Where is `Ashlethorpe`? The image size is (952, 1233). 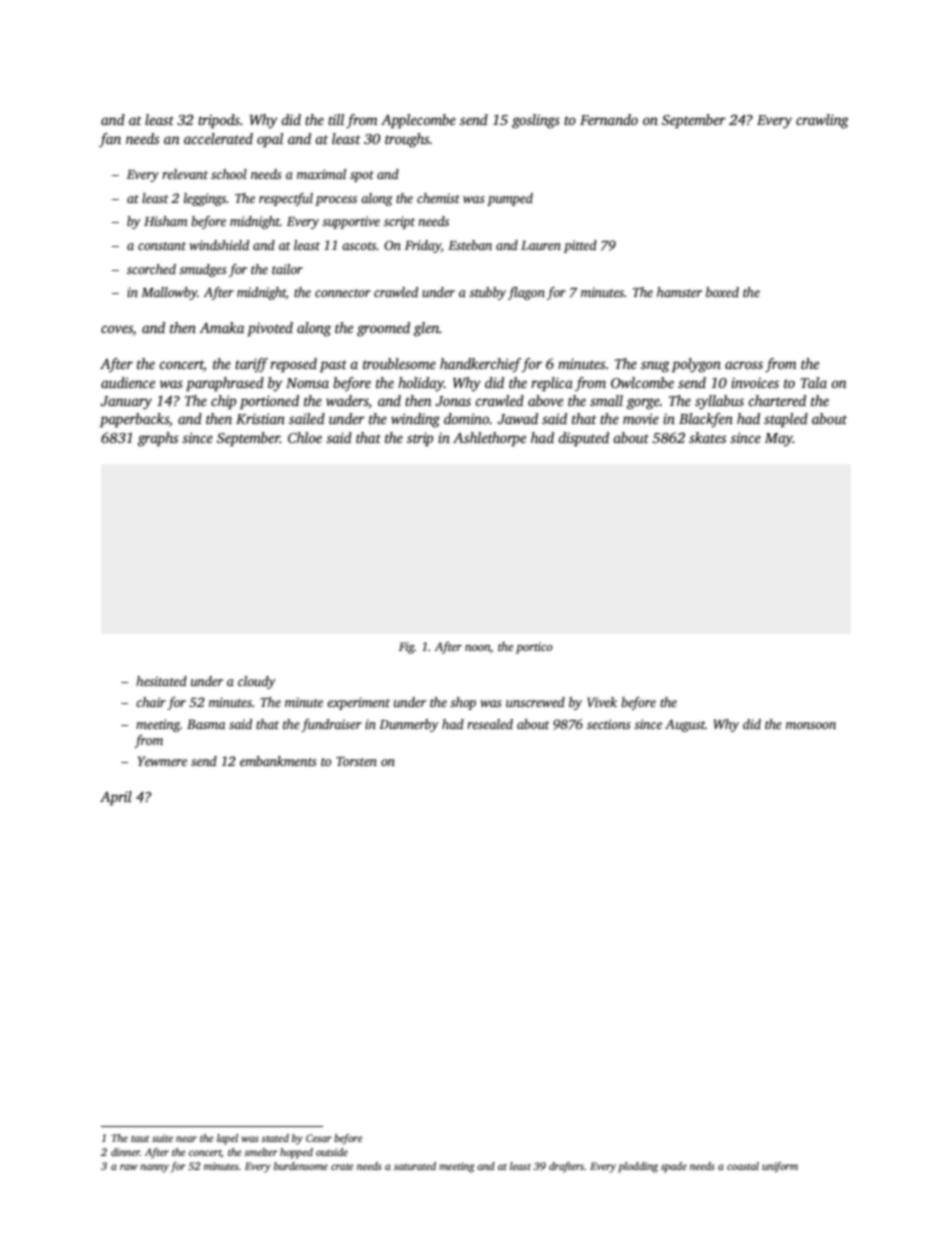
Ashlethorpe is located at coordinates (489, 439).
